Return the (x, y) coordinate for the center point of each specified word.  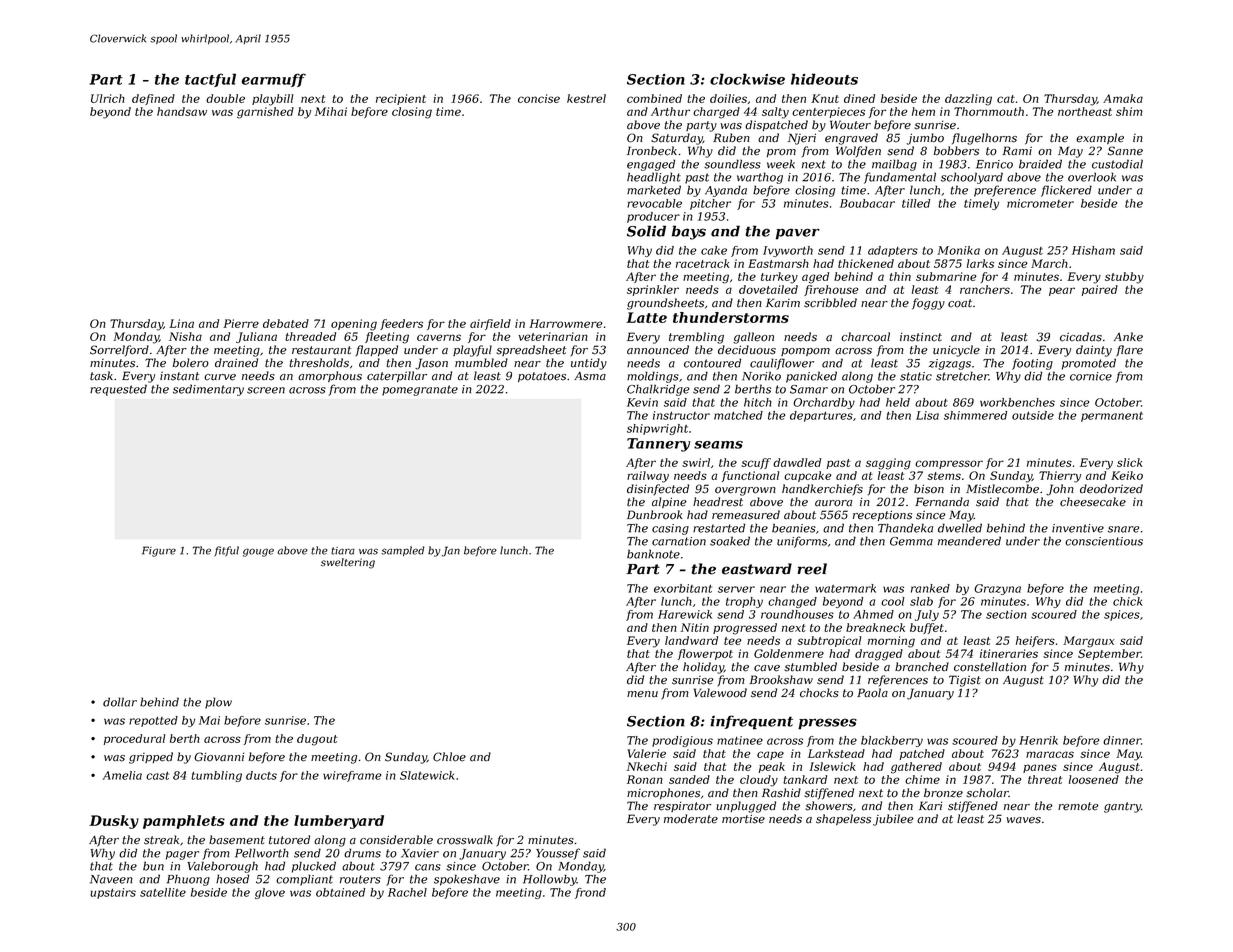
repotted (153, 721)
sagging (888, 464)
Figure (159, 551)
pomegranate (420, 390)
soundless (732, 164)
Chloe (449, 757)
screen (266, 390)
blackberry (892, 741)
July (927, 615)
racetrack (703, 263)
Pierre (241, 323)
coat (960, 303)
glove (270, 893)
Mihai (331, 111)
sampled (403, 551)
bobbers (956, 151)
